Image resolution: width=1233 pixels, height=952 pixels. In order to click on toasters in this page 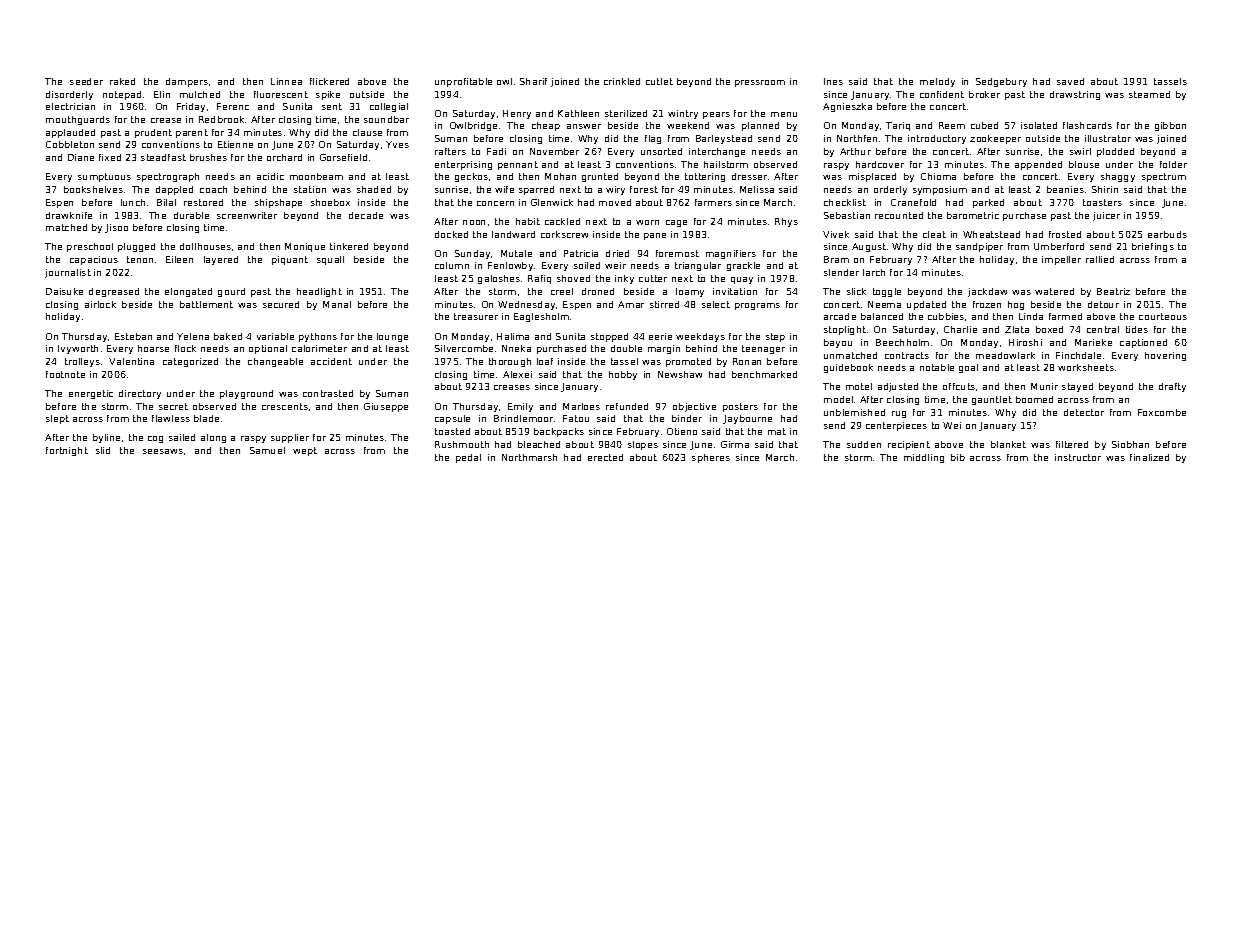, I will do `click(1102, 202)`.
